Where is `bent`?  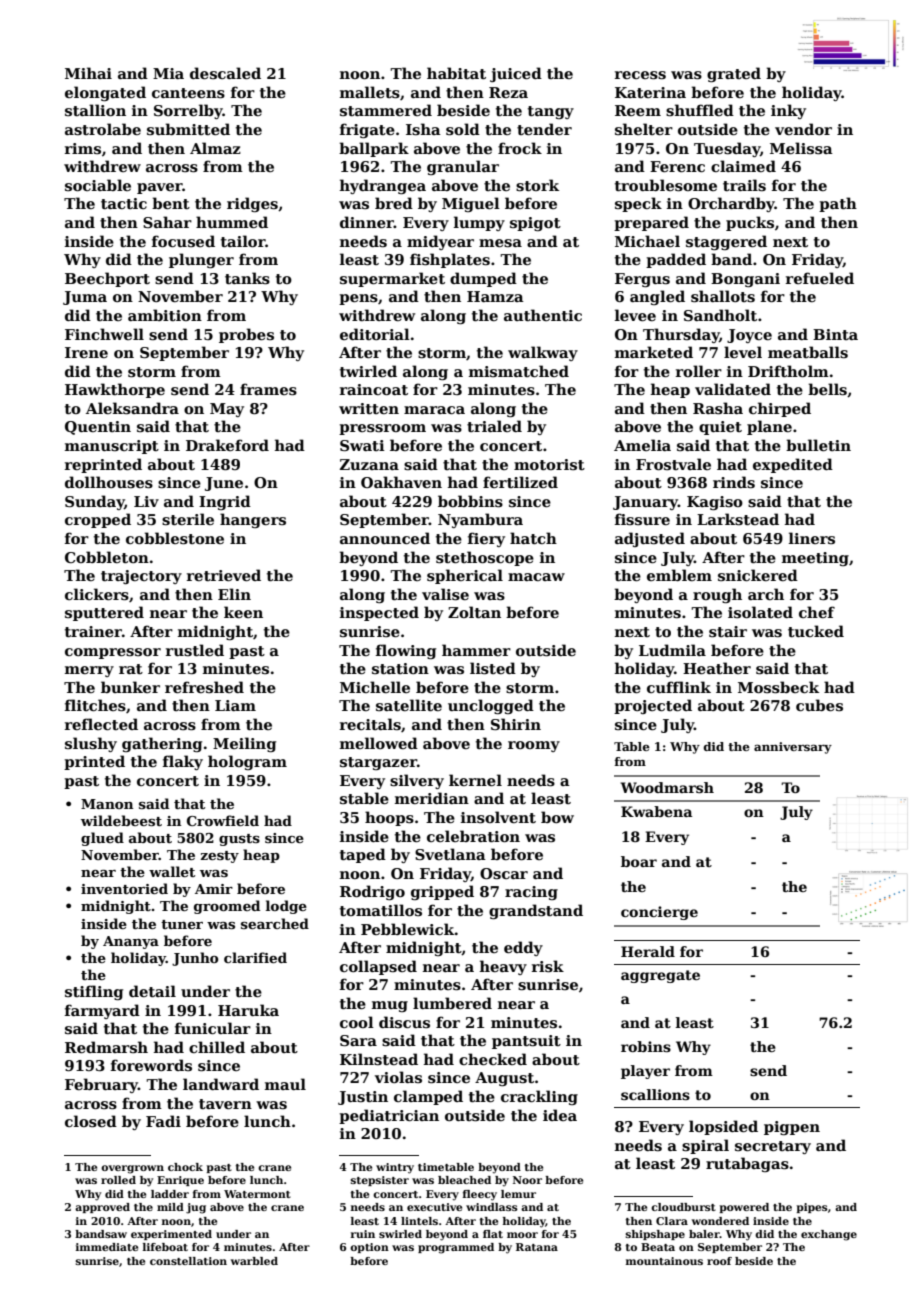 bent is located at coordinates (171, 203).
